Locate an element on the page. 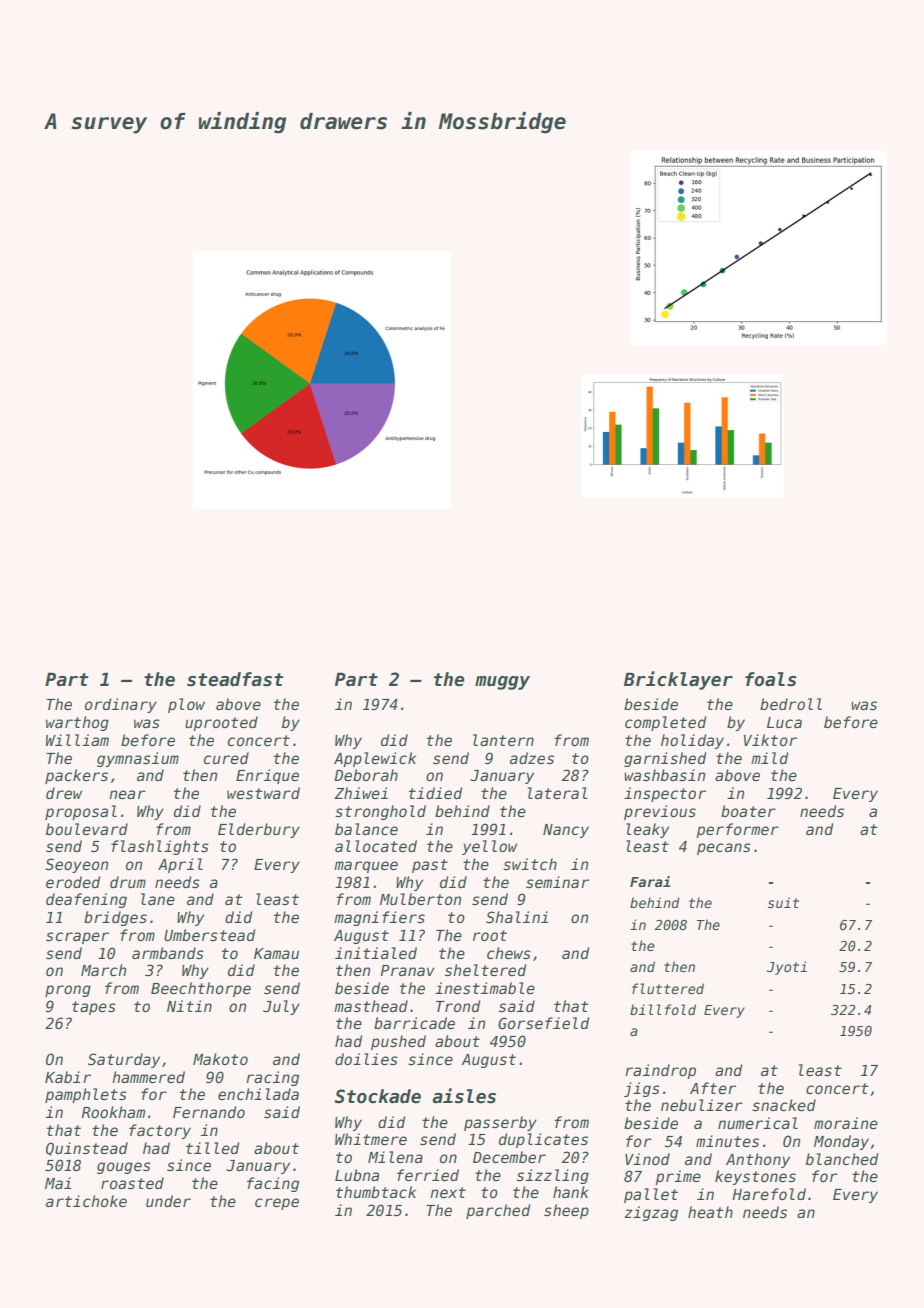 Image resolution: width=924 pixels, height=1308 pixels. past is located at coordinates (430, 866).
